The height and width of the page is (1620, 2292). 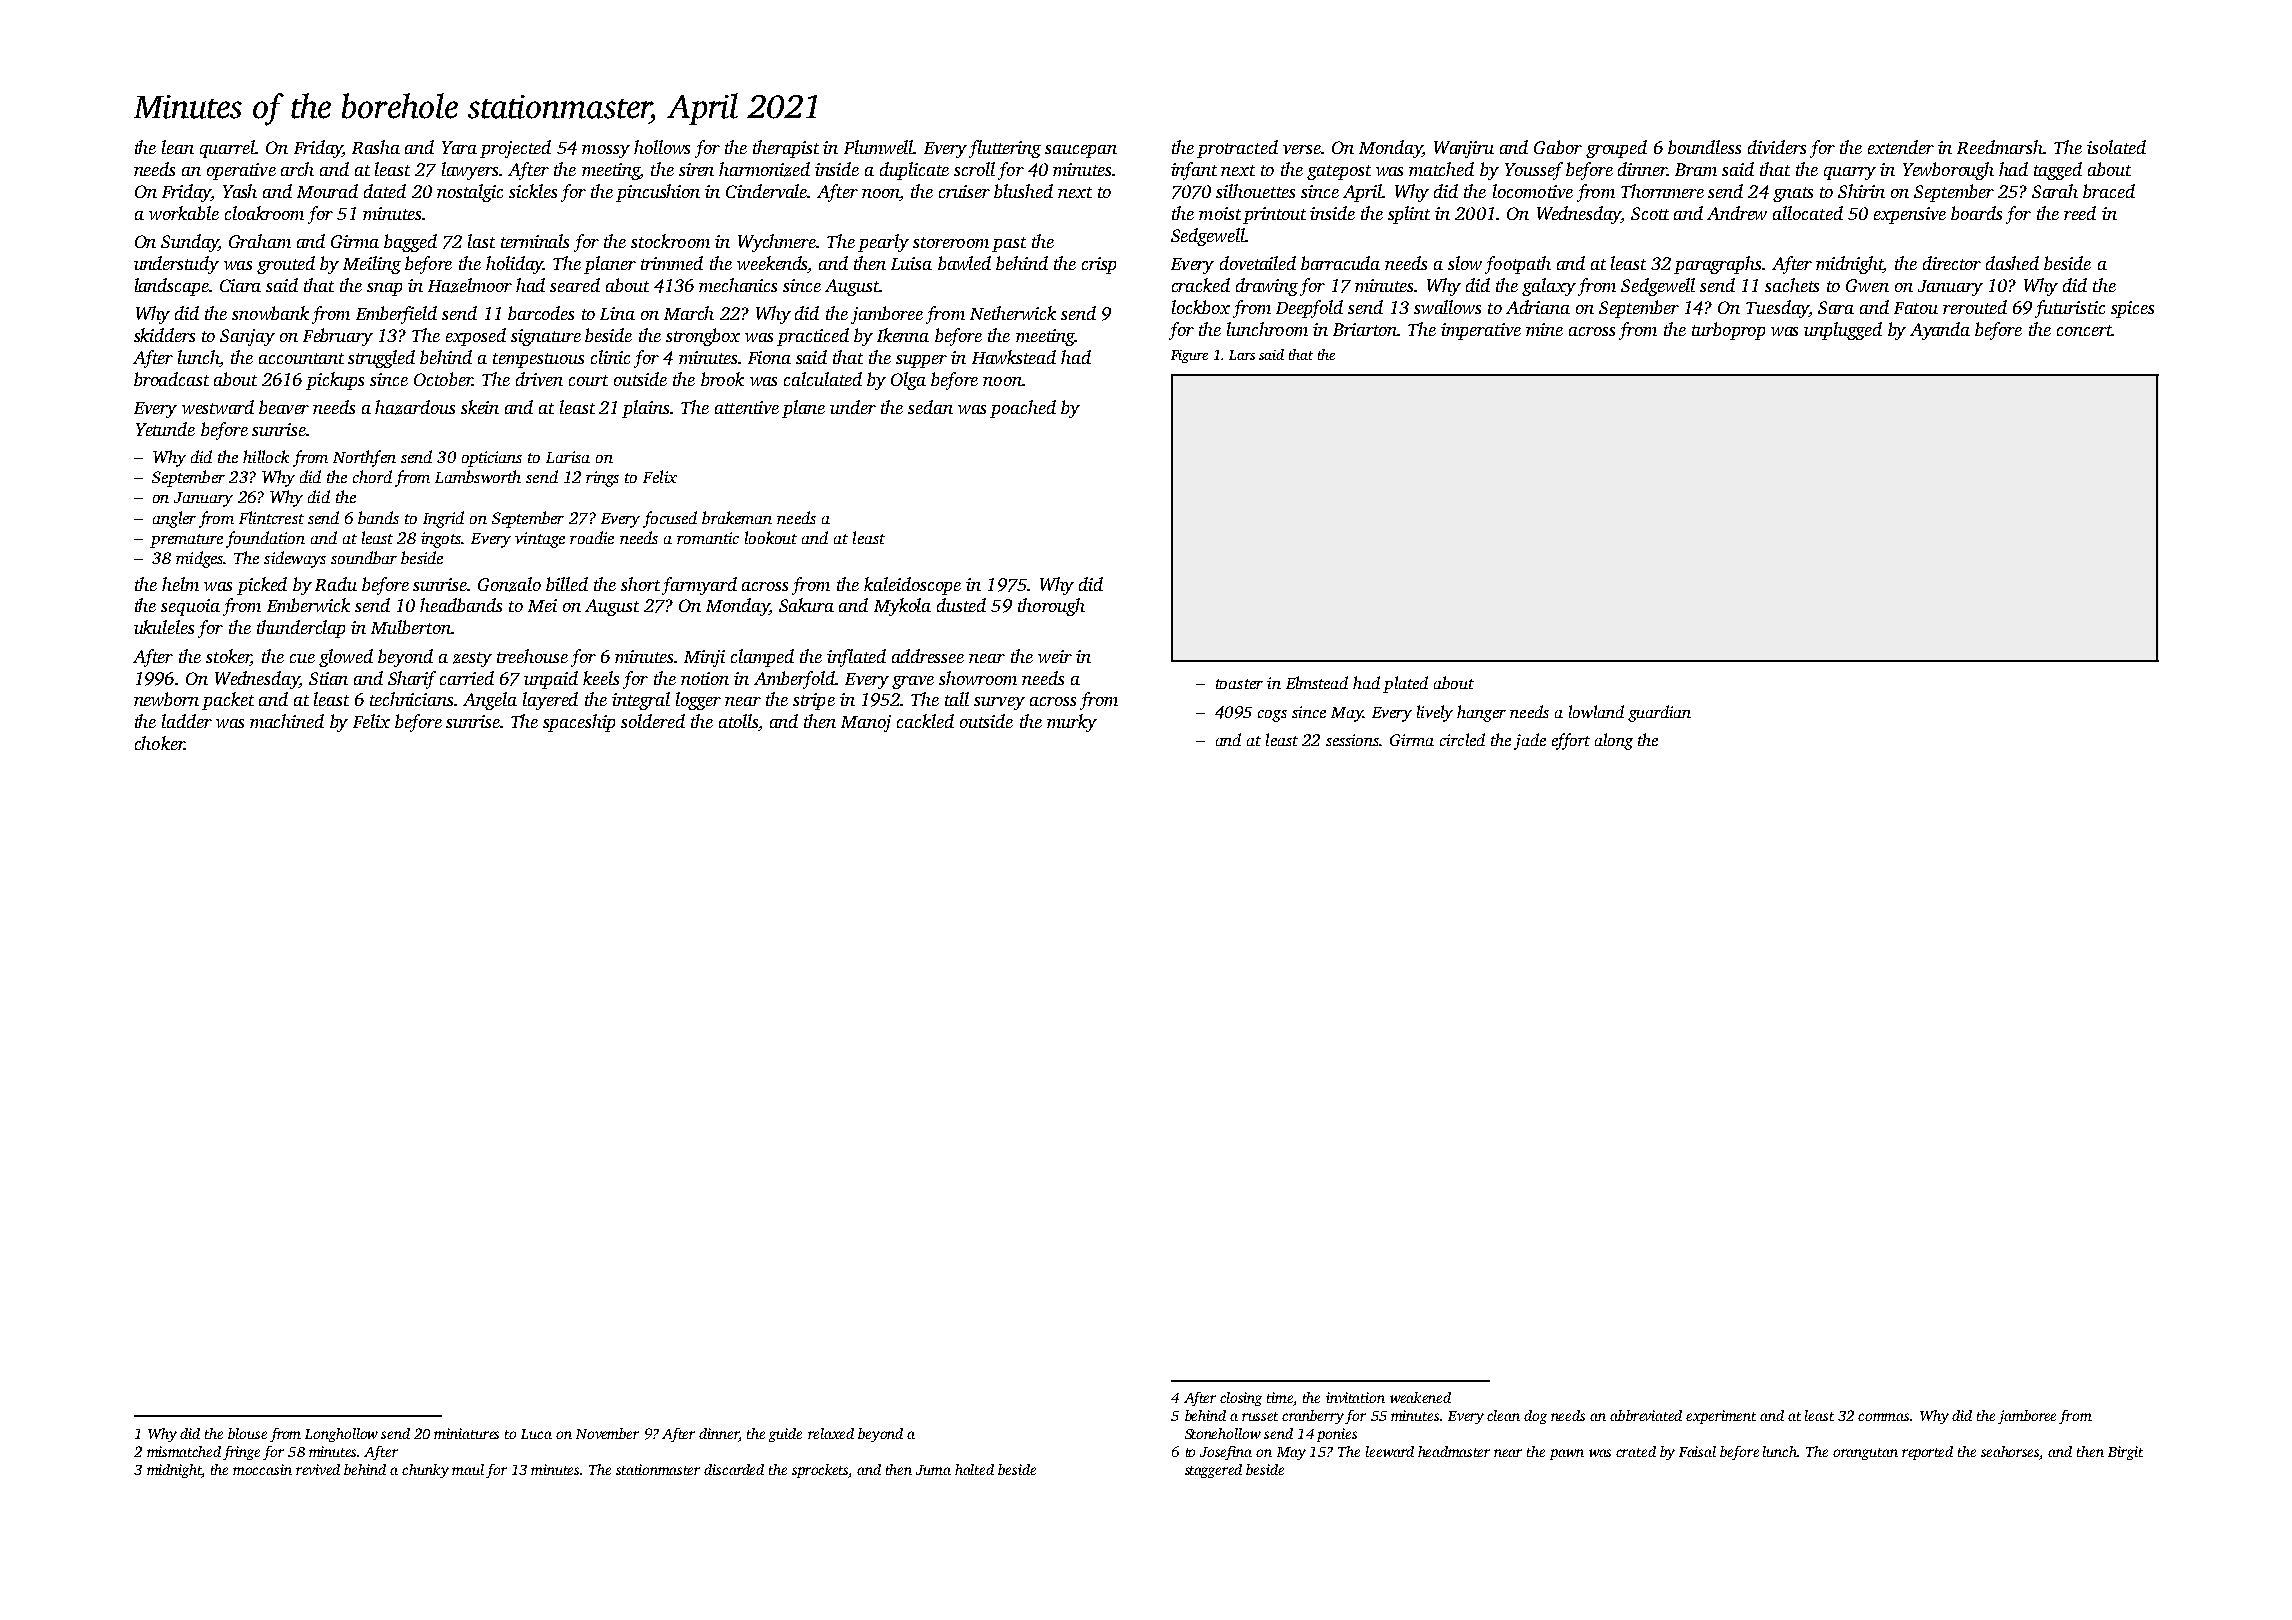 What do you see at coordinates (1355, 1397) in the page?
I see `invitation` at bounding box center [1355, 1397].
